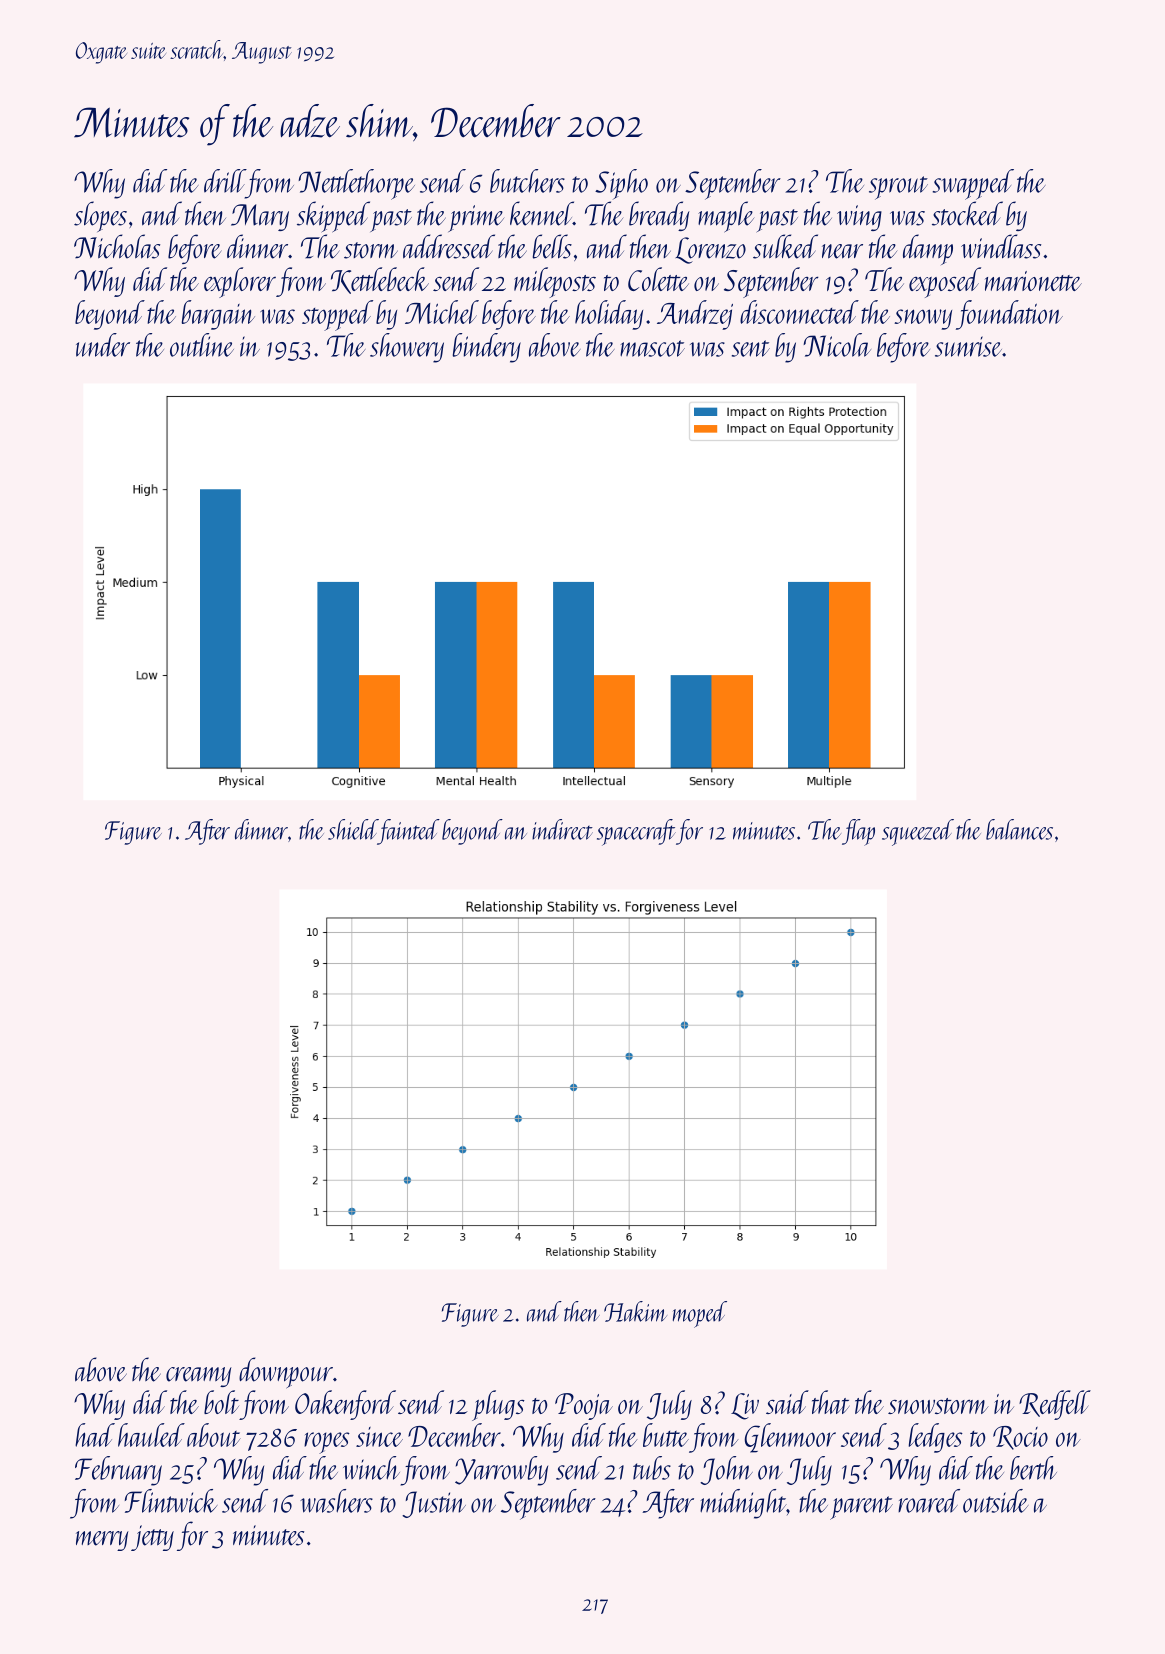 The height and width of the document is (1654, 1165). Describe the element at coordinates (996, 1501) in the document. I see `outside` at that location.
